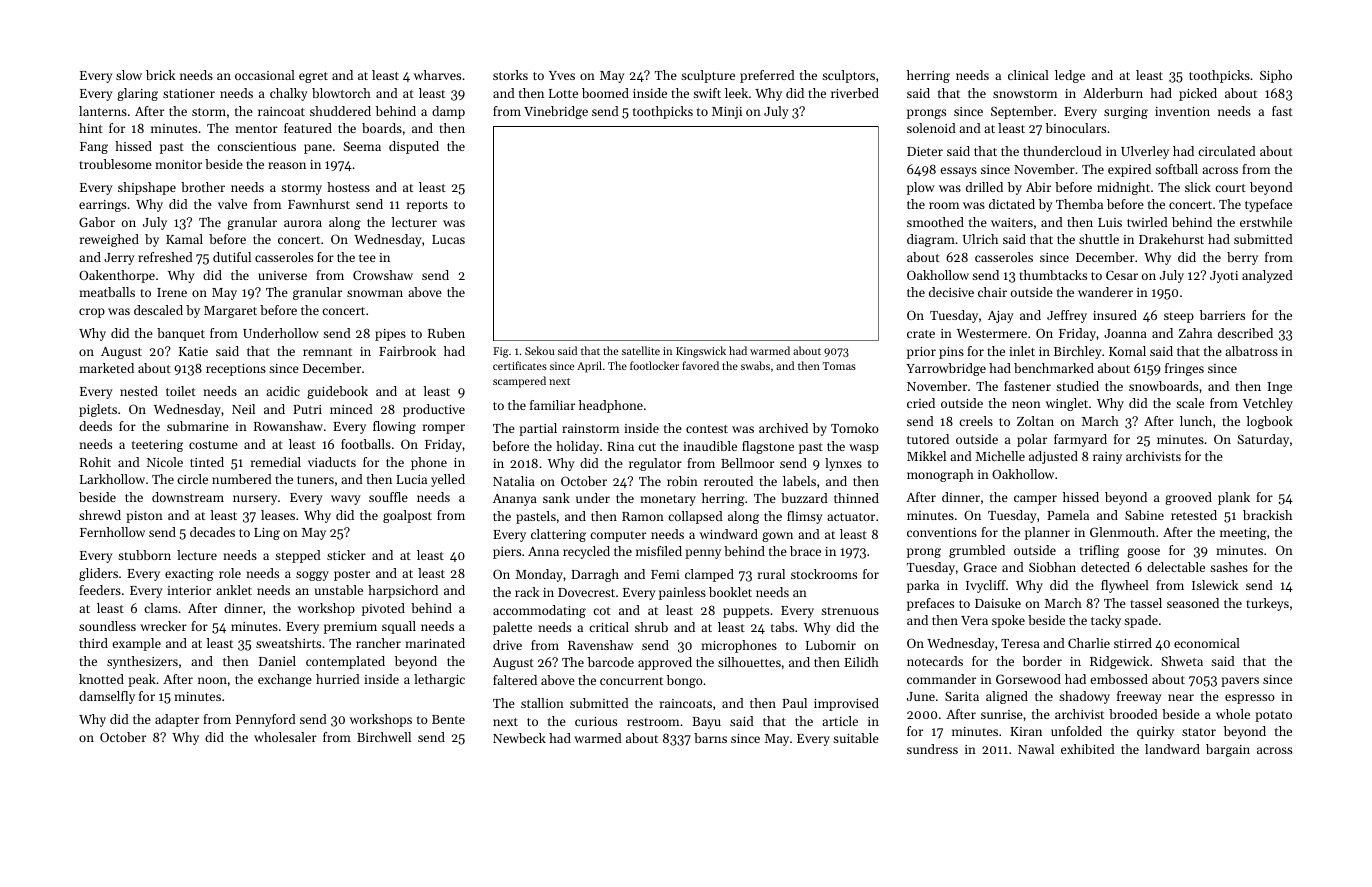  I want to click on adapter, so click(177, 720).
